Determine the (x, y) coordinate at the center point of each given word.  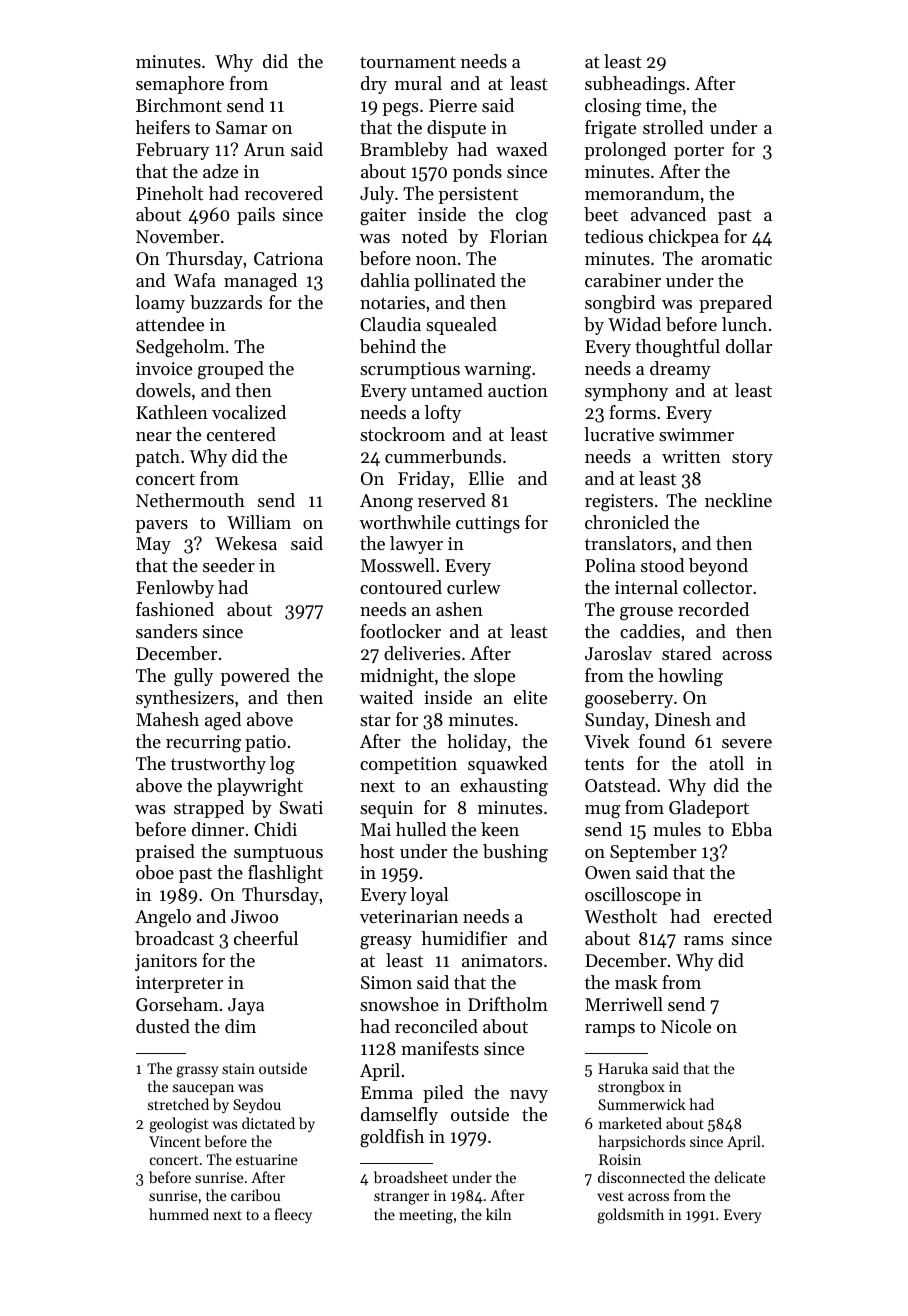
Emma (387, 1092)
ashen (459, 609)
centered (241, 434)
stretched (178, 1104)
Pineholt (169, 193)
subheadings (635, 85)
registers (619, 503)
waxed (522, 149)
